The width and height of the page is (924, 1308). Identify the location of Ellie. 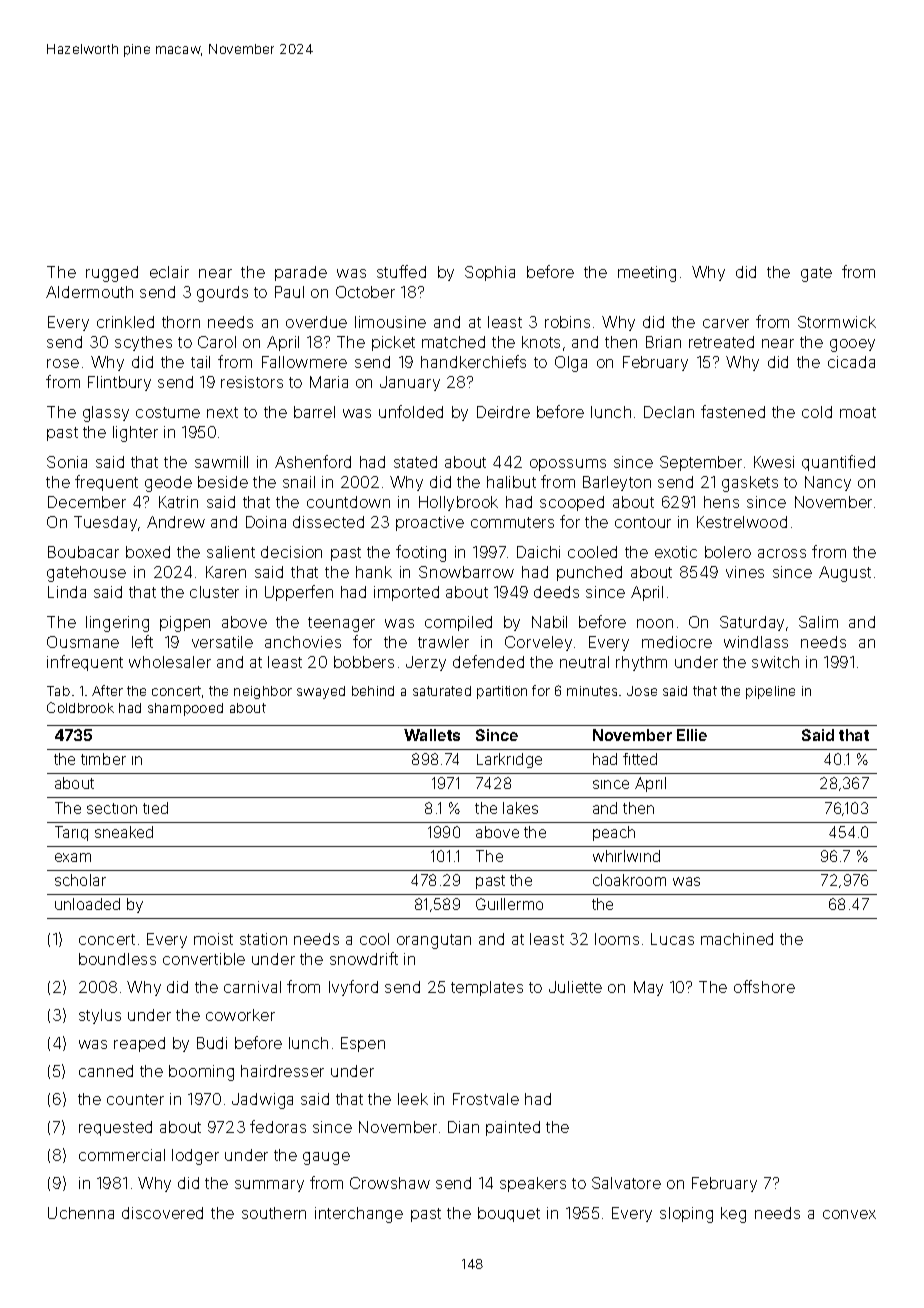
(692, 735).
